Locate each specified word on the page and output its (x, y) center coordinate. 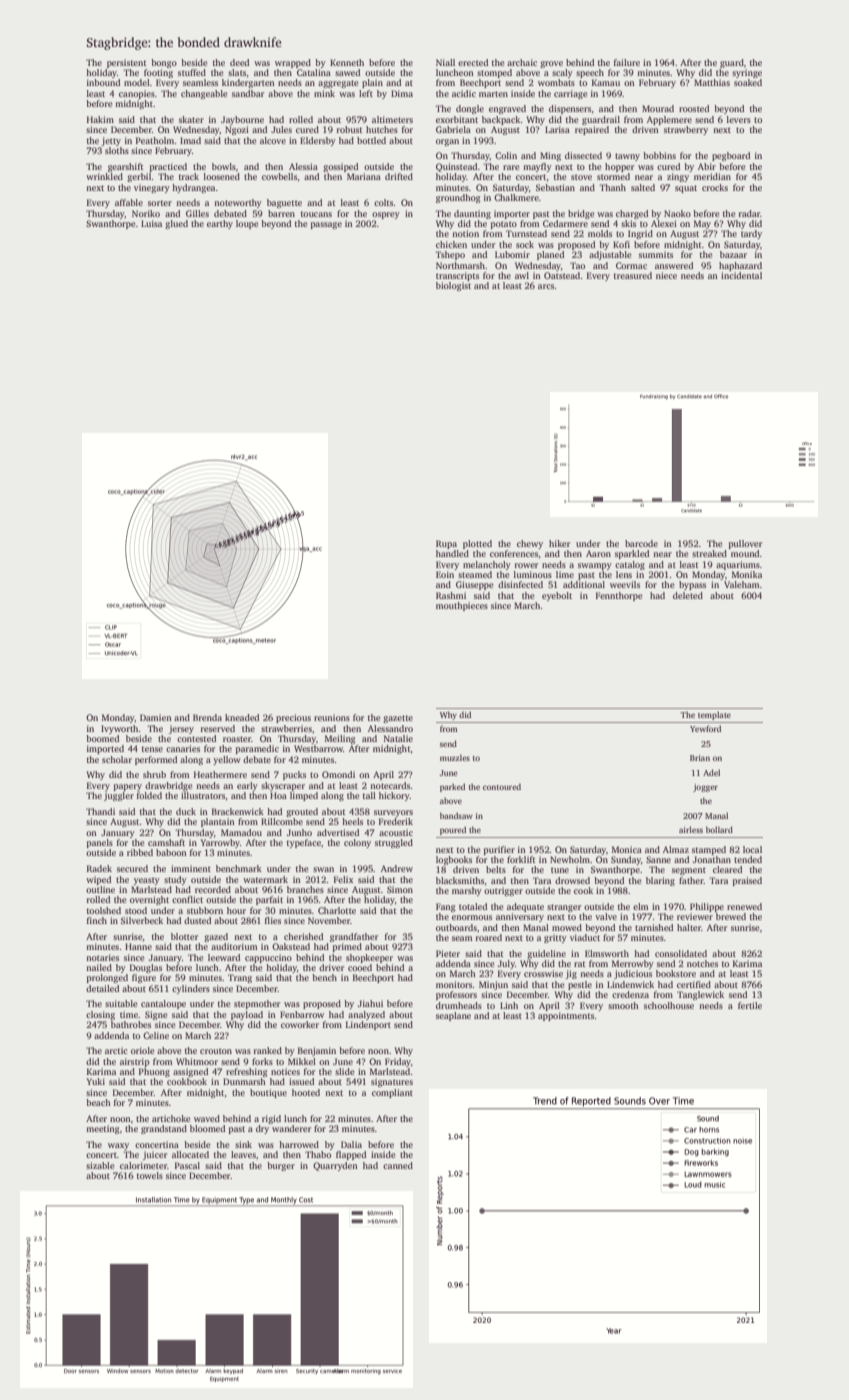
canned (398, 1165)
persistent (126, 63)
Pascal (187, 1165)
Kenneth (347, 62)
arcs (546, 286)
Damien (156, 717)
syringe (747, 73)
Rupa (446, 544)
